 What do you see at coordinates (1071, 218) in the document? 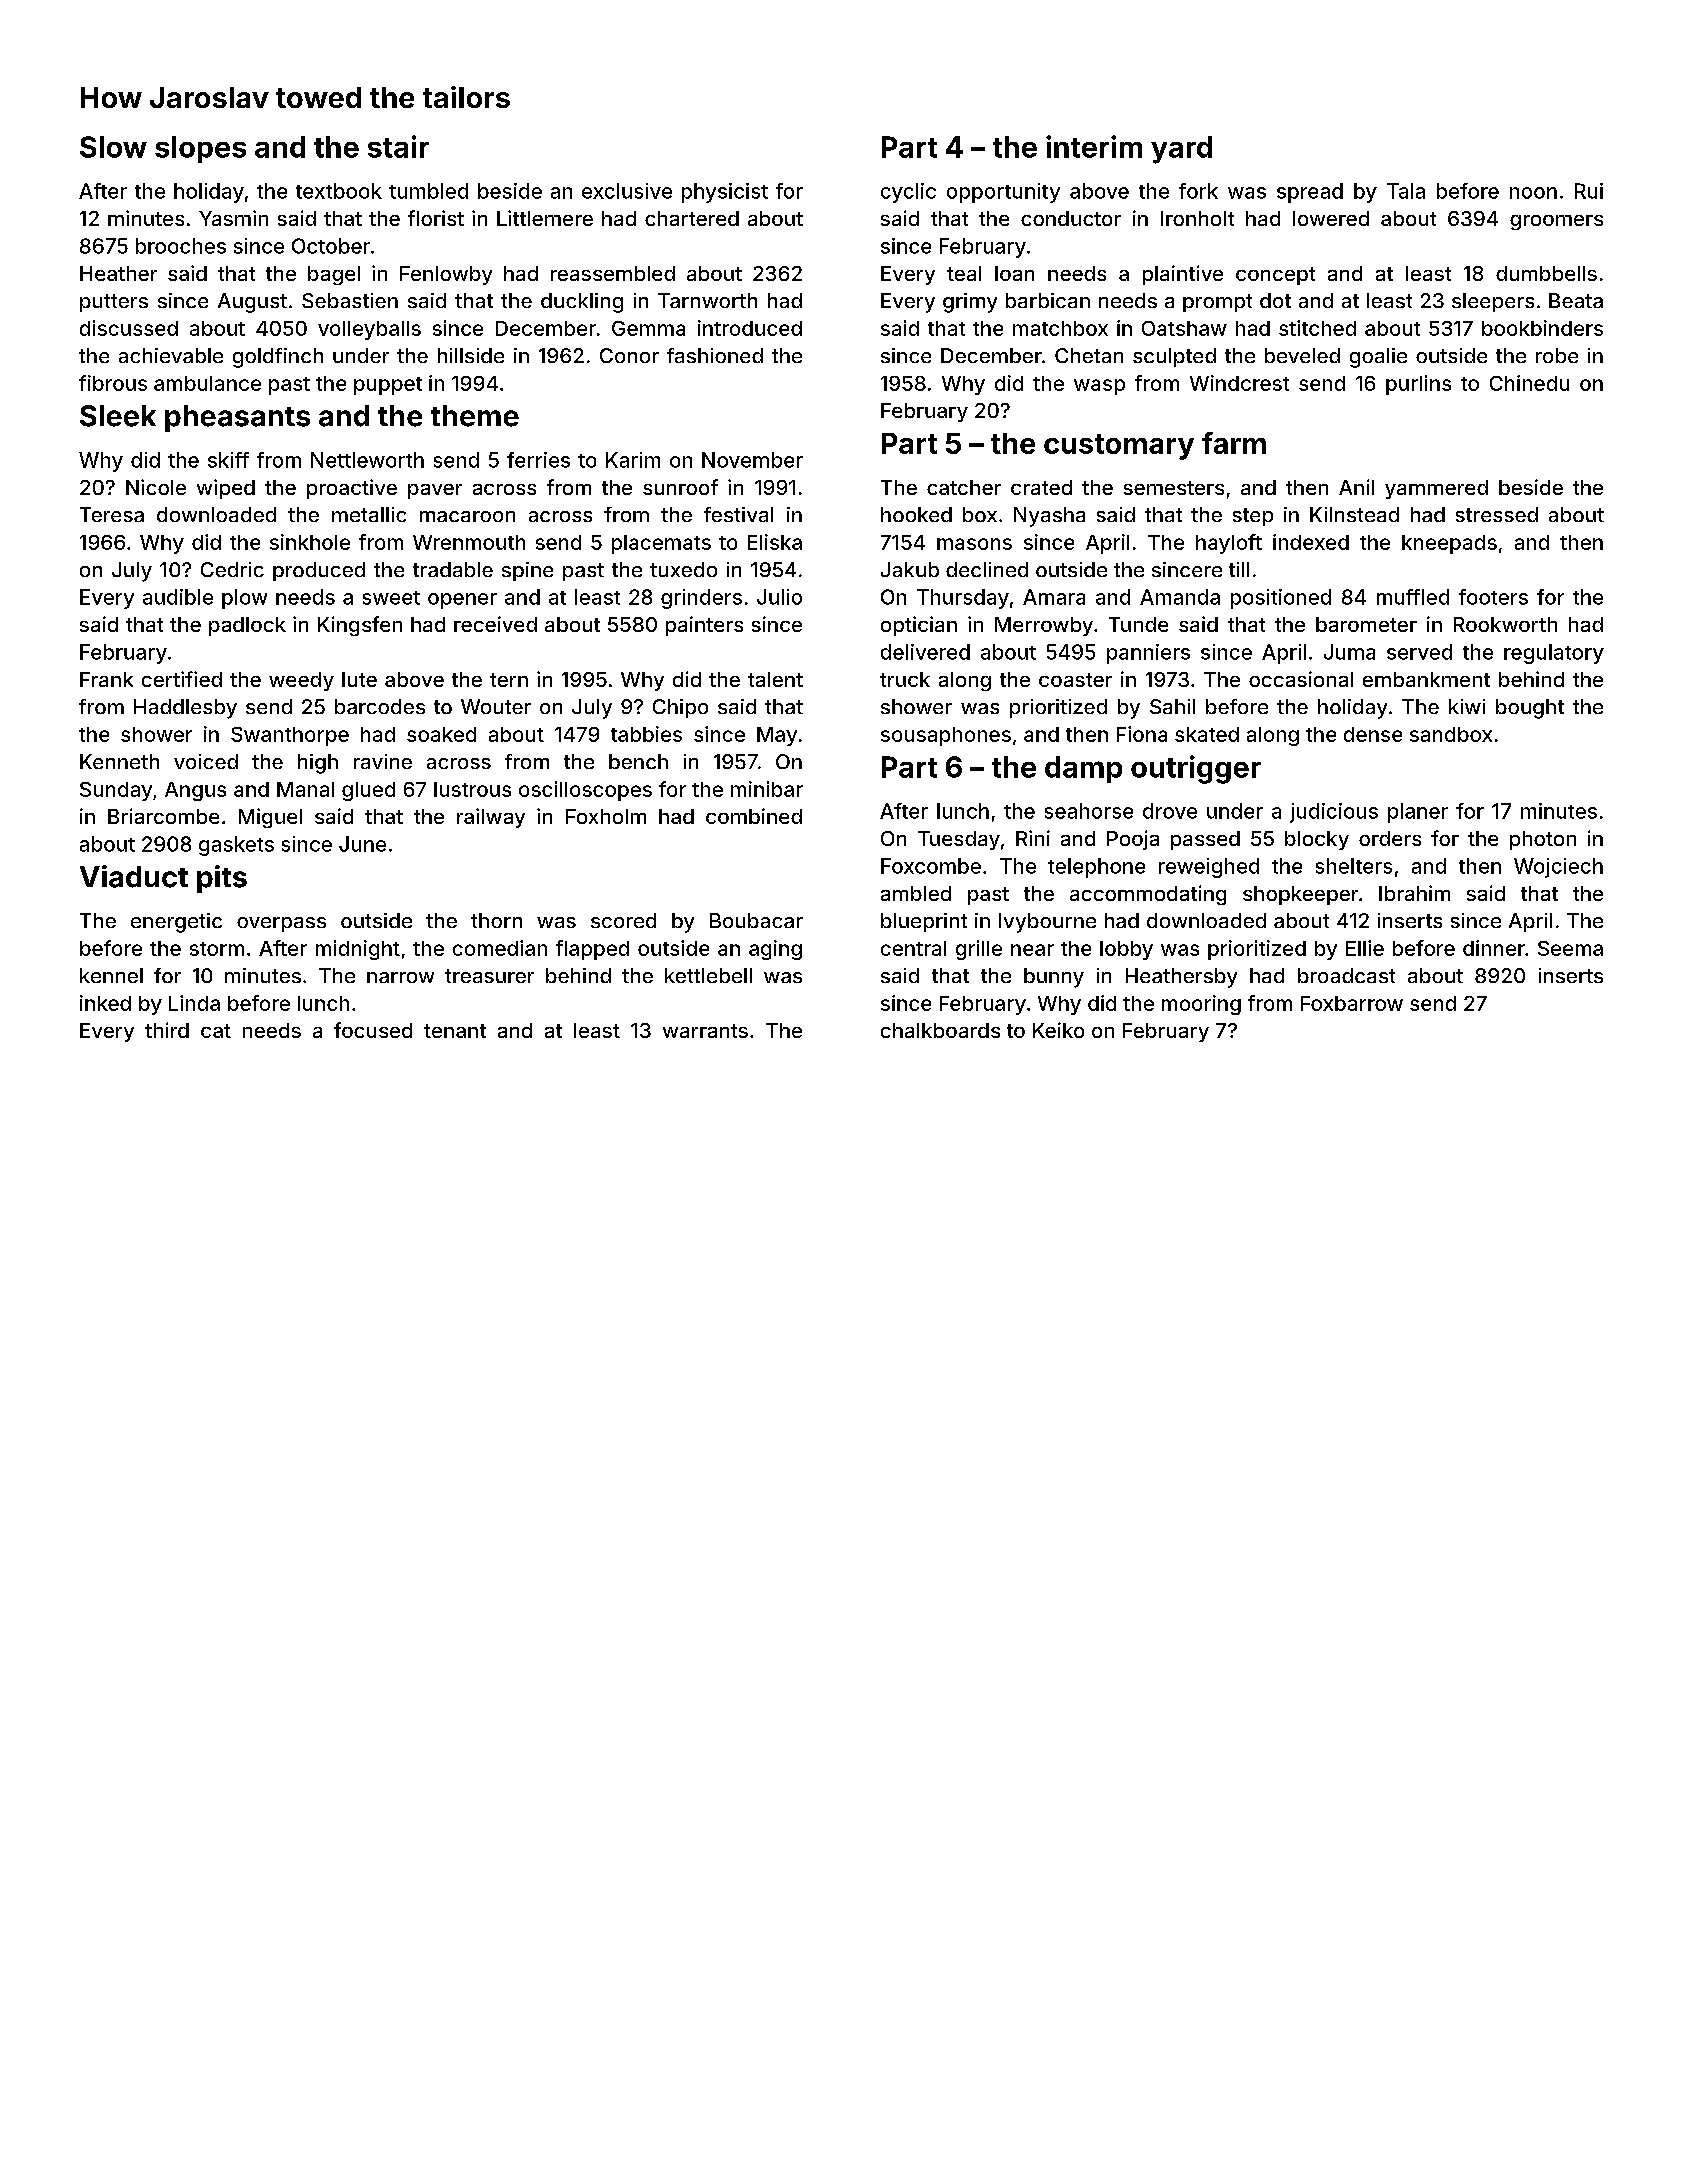
I see `conductor` at bounding box center [1071, 218].
